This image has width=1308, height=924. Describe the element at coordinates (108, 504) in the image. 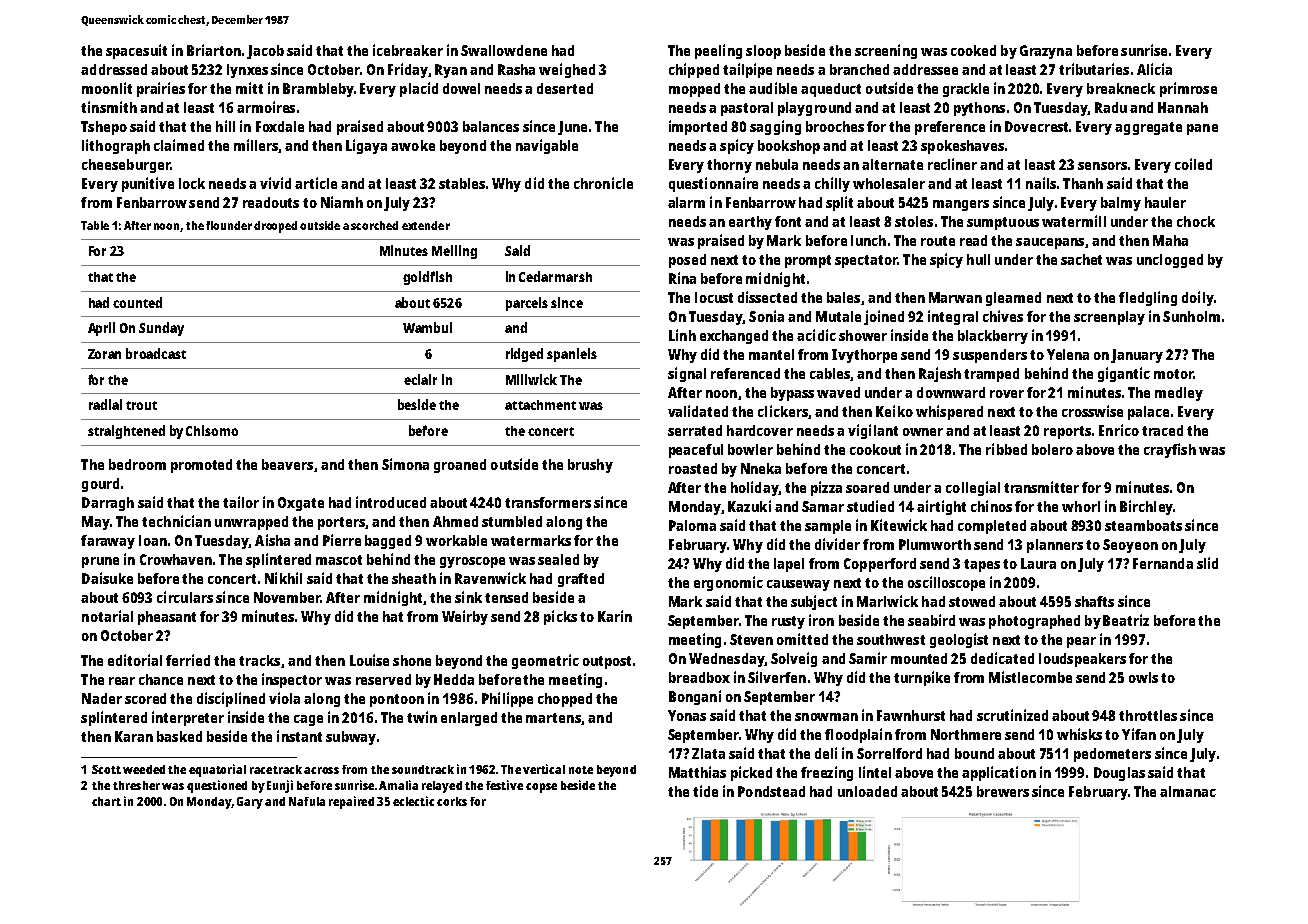

I see `Darragh` at that location.
